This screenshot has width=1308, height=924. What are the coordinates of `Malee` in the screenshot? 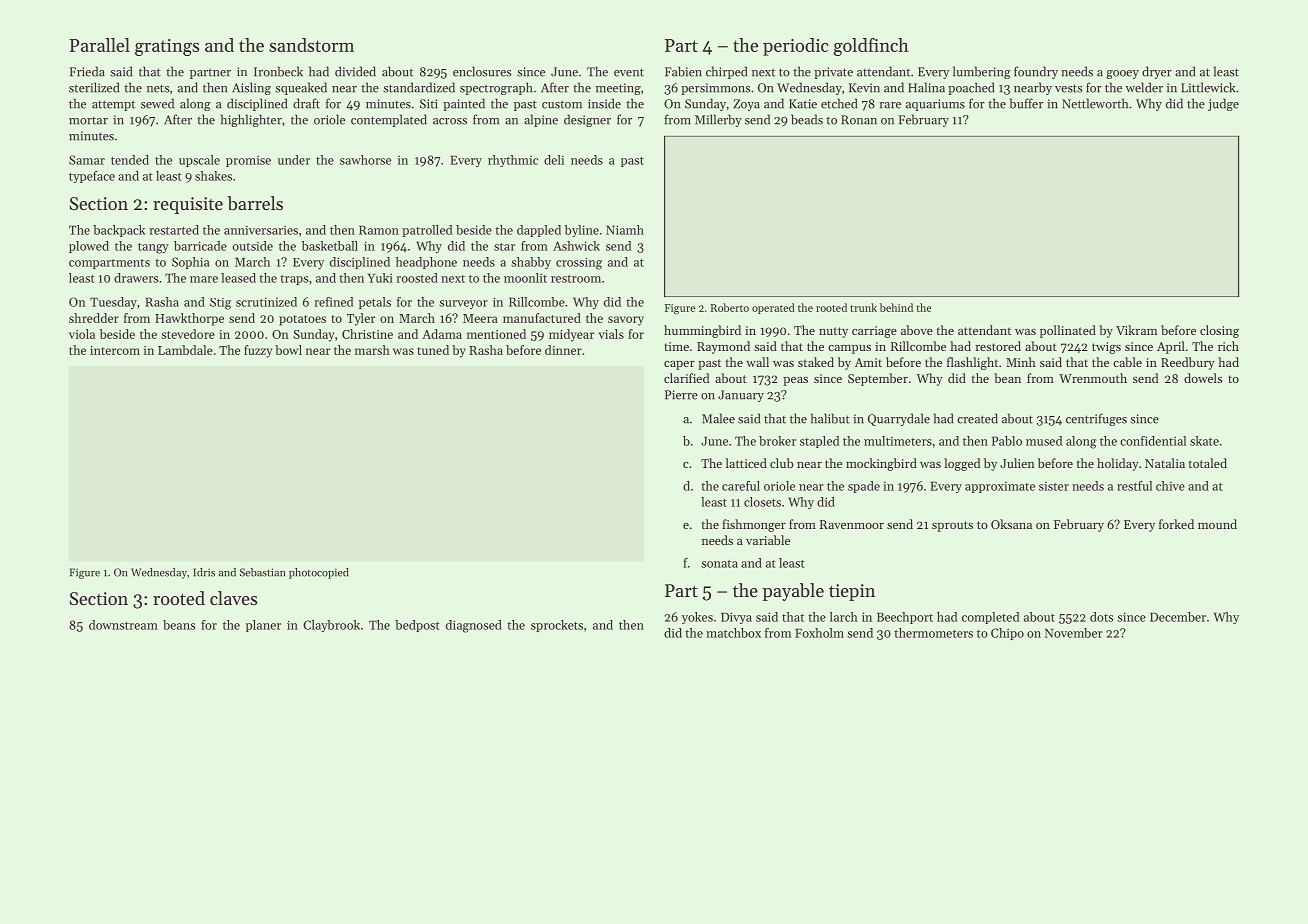 It's located at (718, 418).
